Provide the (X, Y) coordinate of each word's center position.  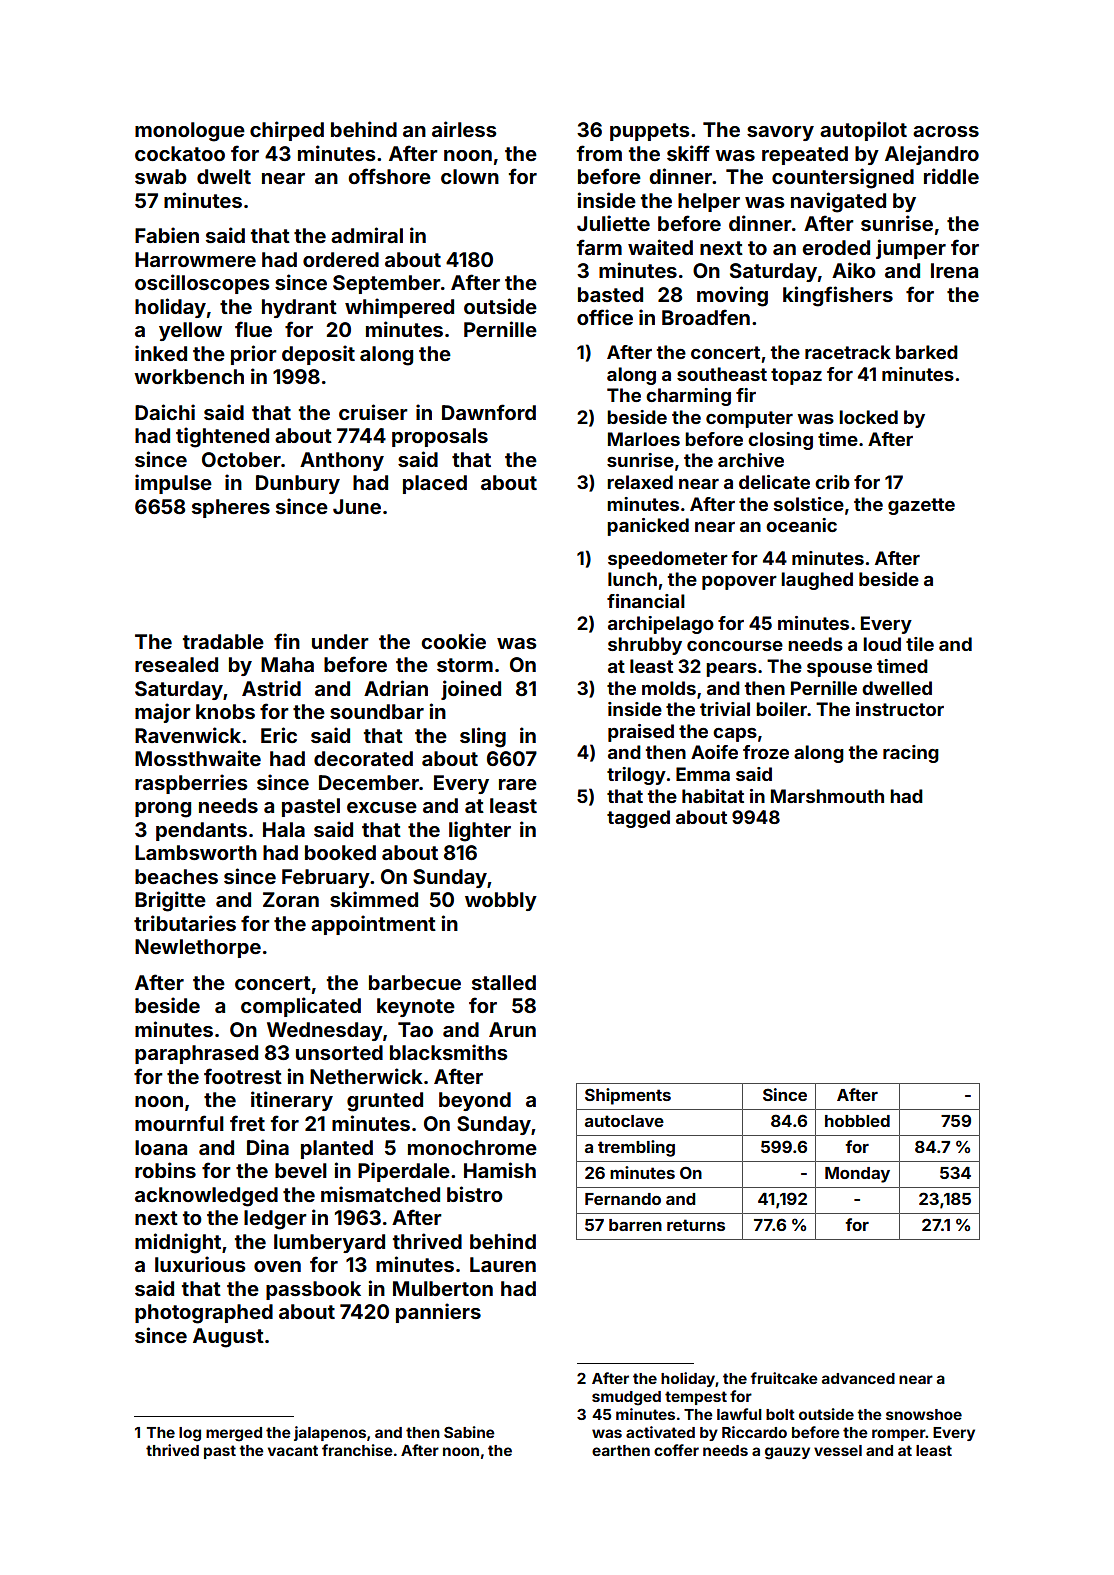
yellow (190, 331)
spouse (839, 670)
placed (435, 484)
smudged (626, 1398)
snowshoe (924, 1414)
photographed (204, 1314)
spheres (231, 508)
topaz (796, 376)
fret (247, 1123)
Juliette (613, 223)
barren (635, 1225)
